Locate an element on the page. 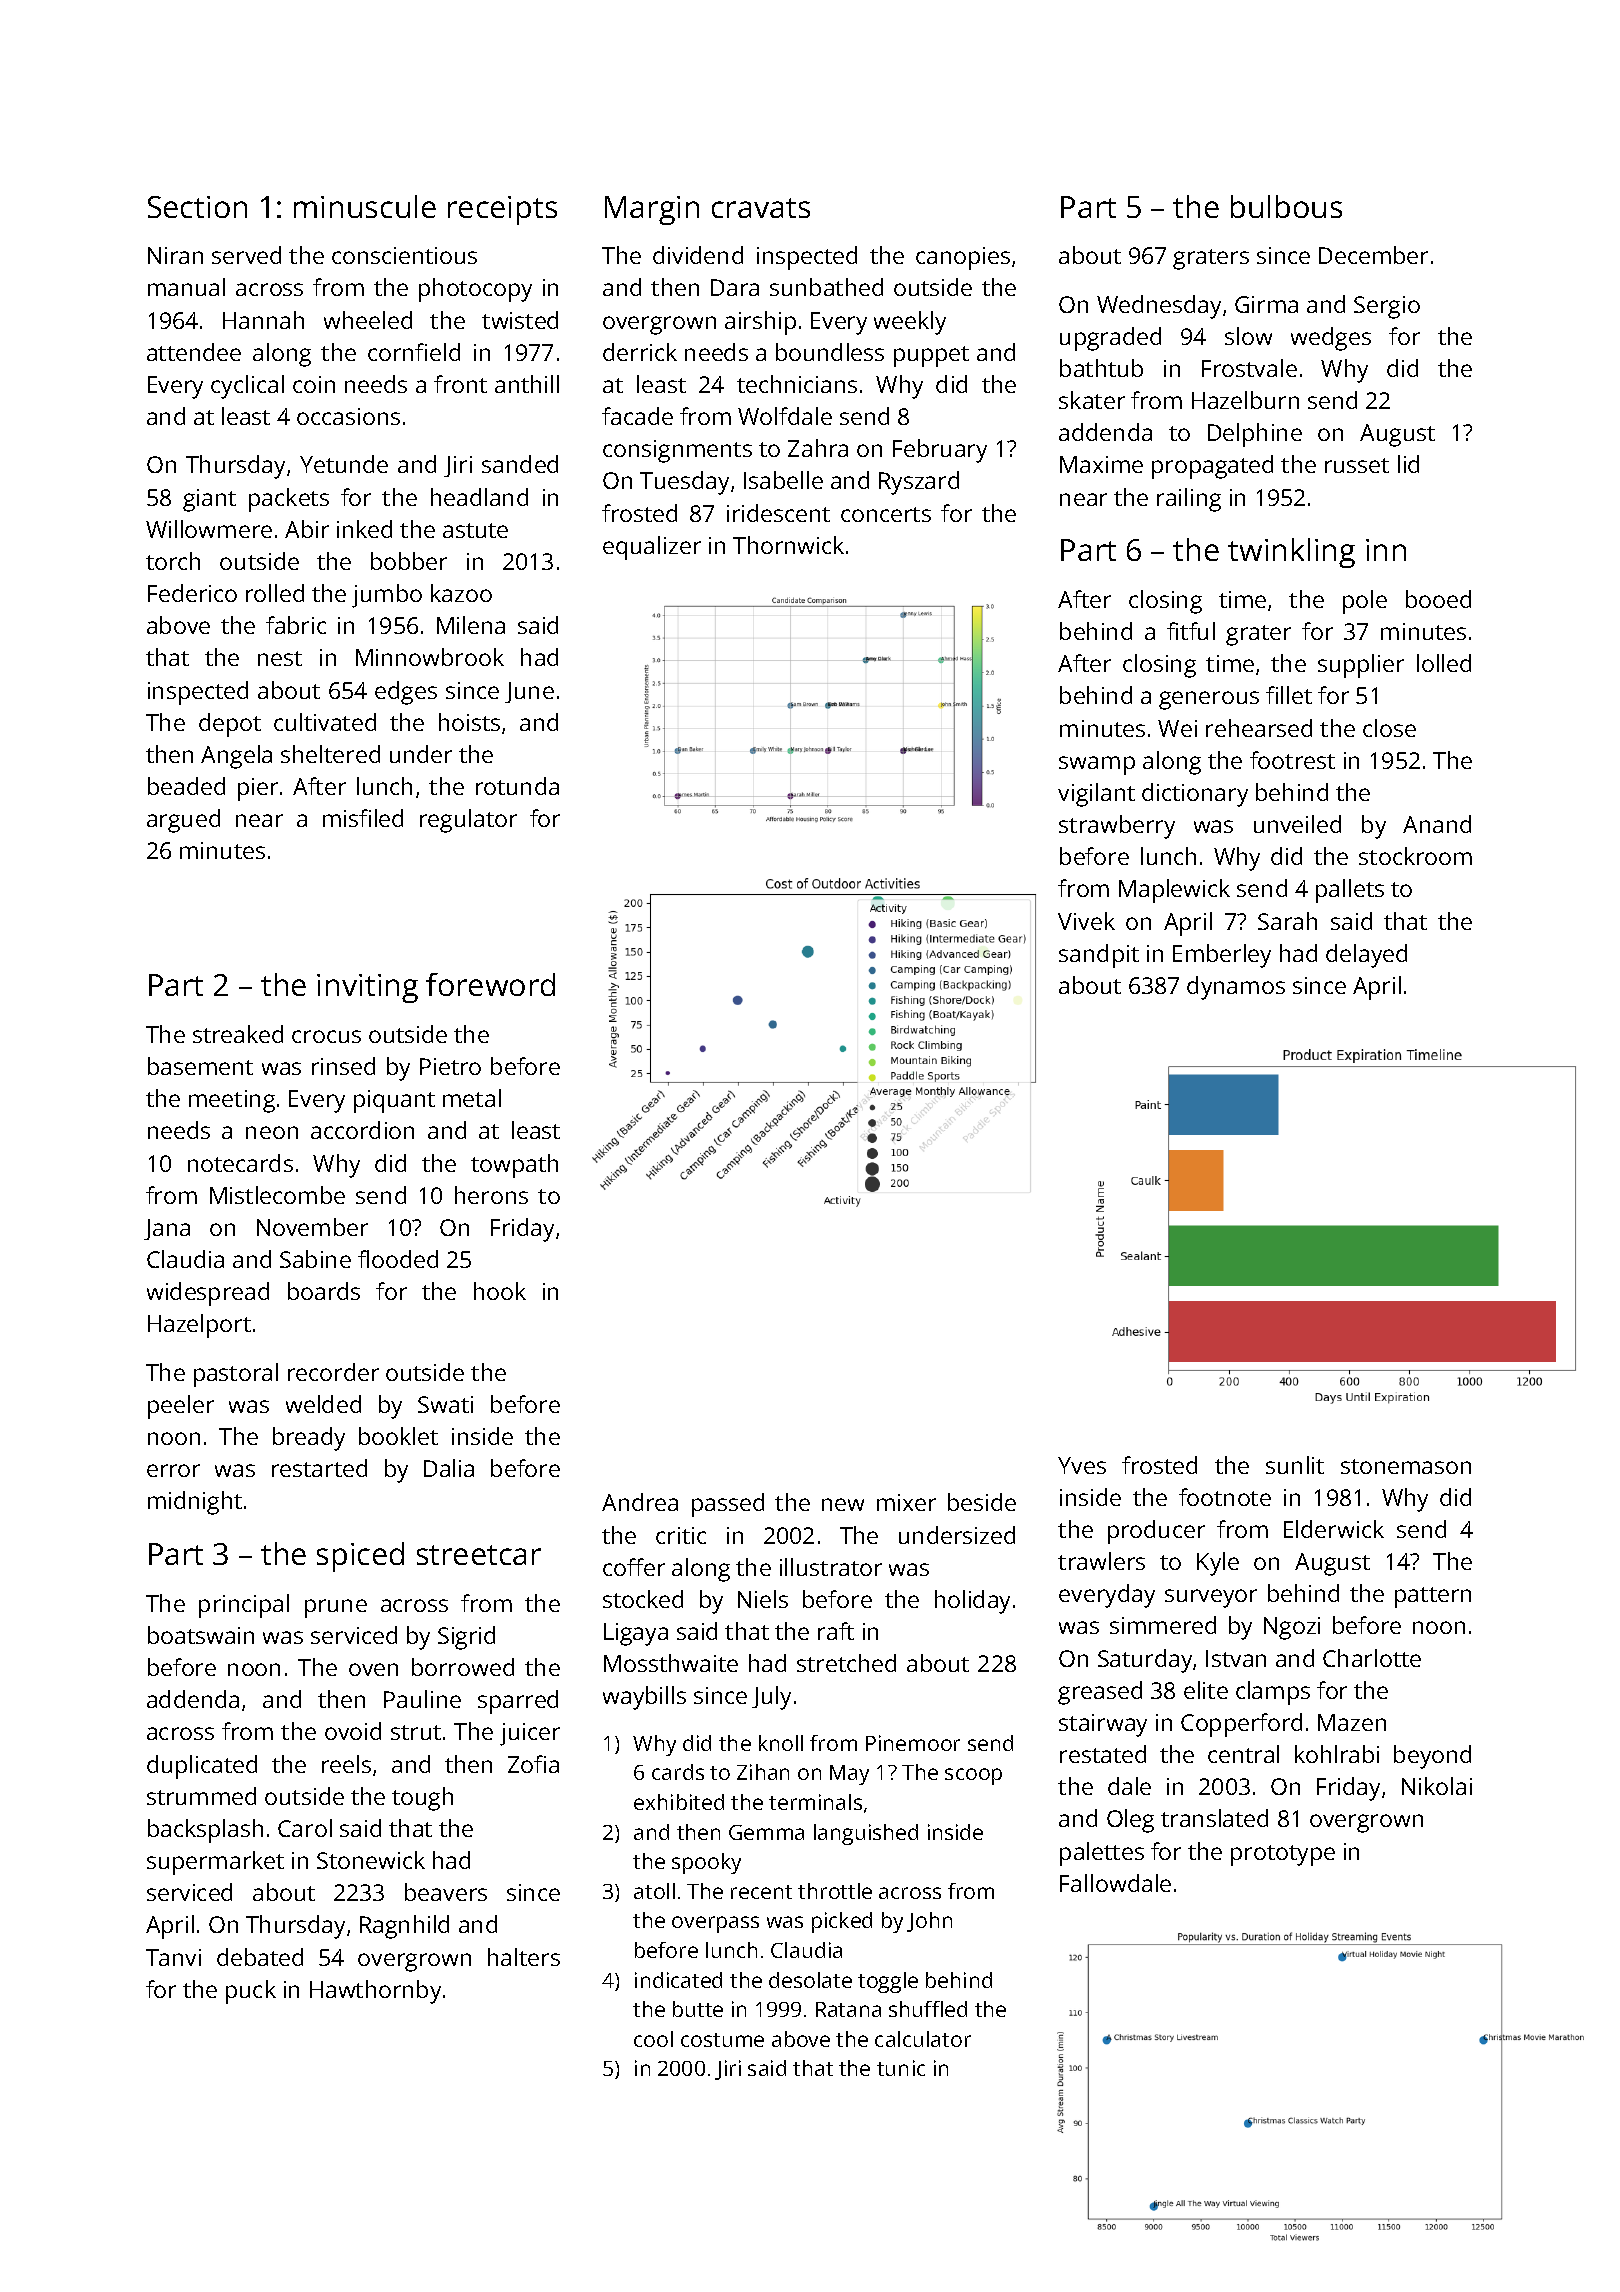 Image resolution: width=1620 pixels, height=2292 pixels. swamp is located at coordinates (1097, 765).
